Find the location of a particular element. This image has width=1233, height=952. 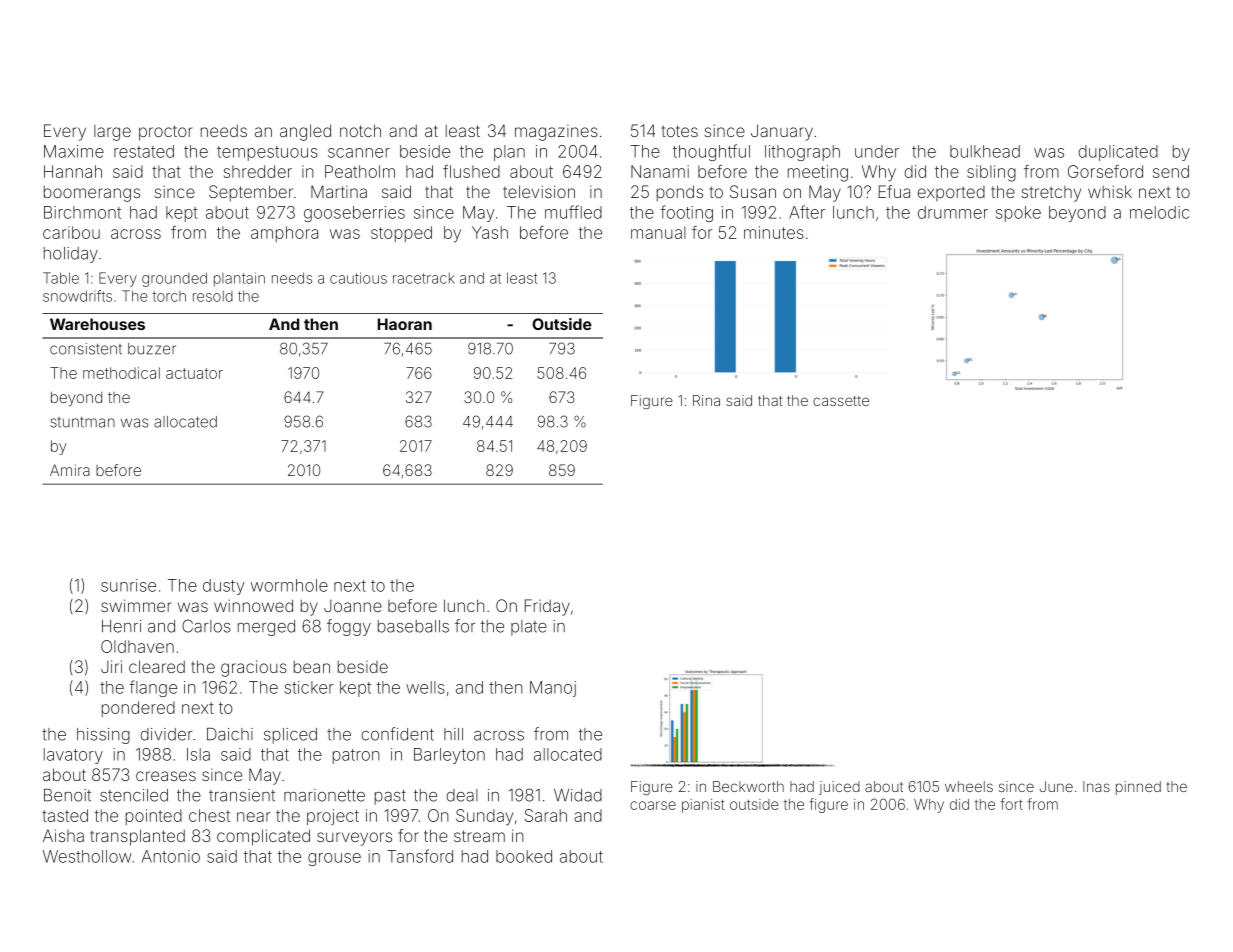

Martina is located at coordinates (339, 191).
